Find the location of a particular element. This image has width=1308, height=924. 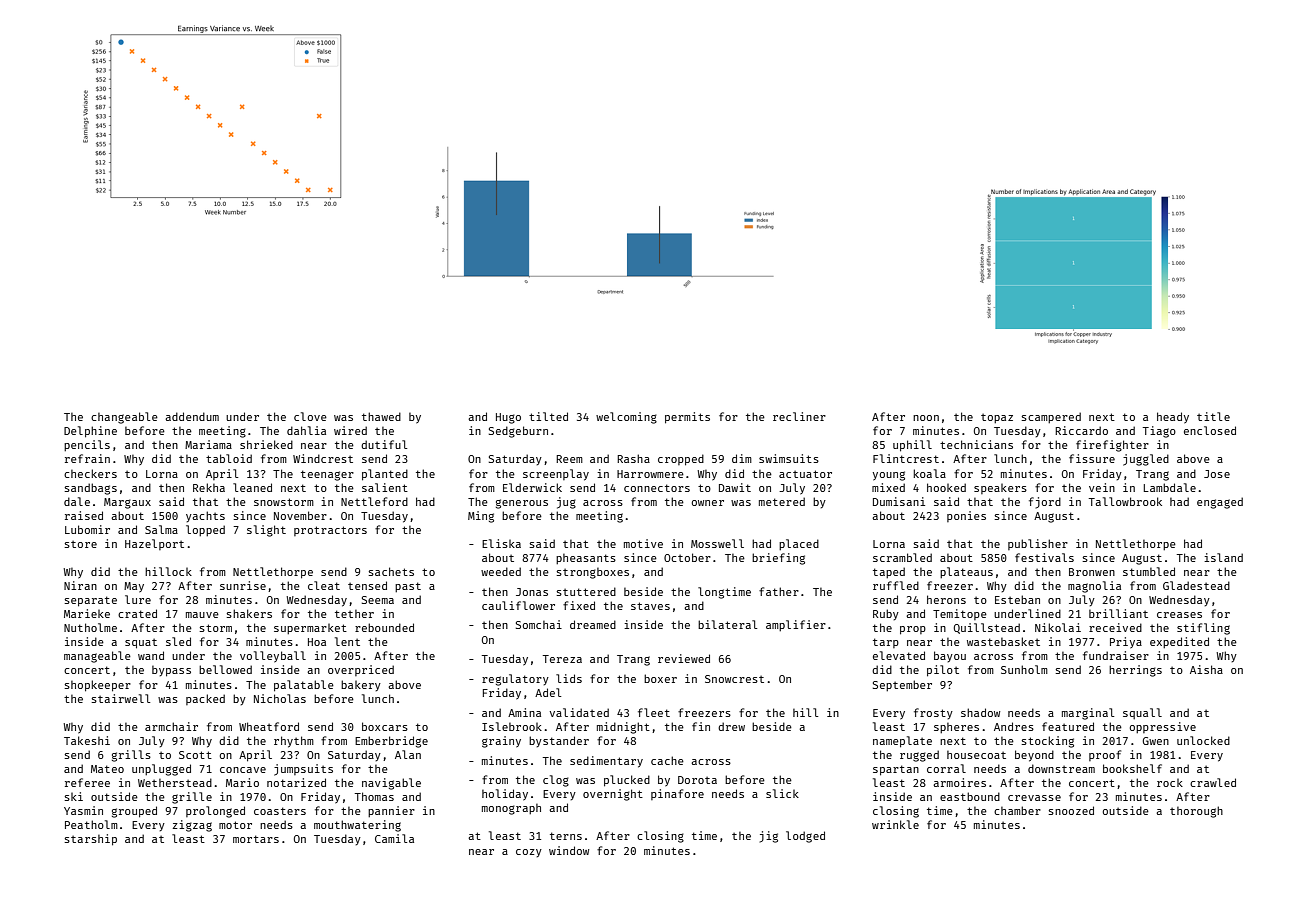

Gladestead is located at coordinates (1196, 585).
